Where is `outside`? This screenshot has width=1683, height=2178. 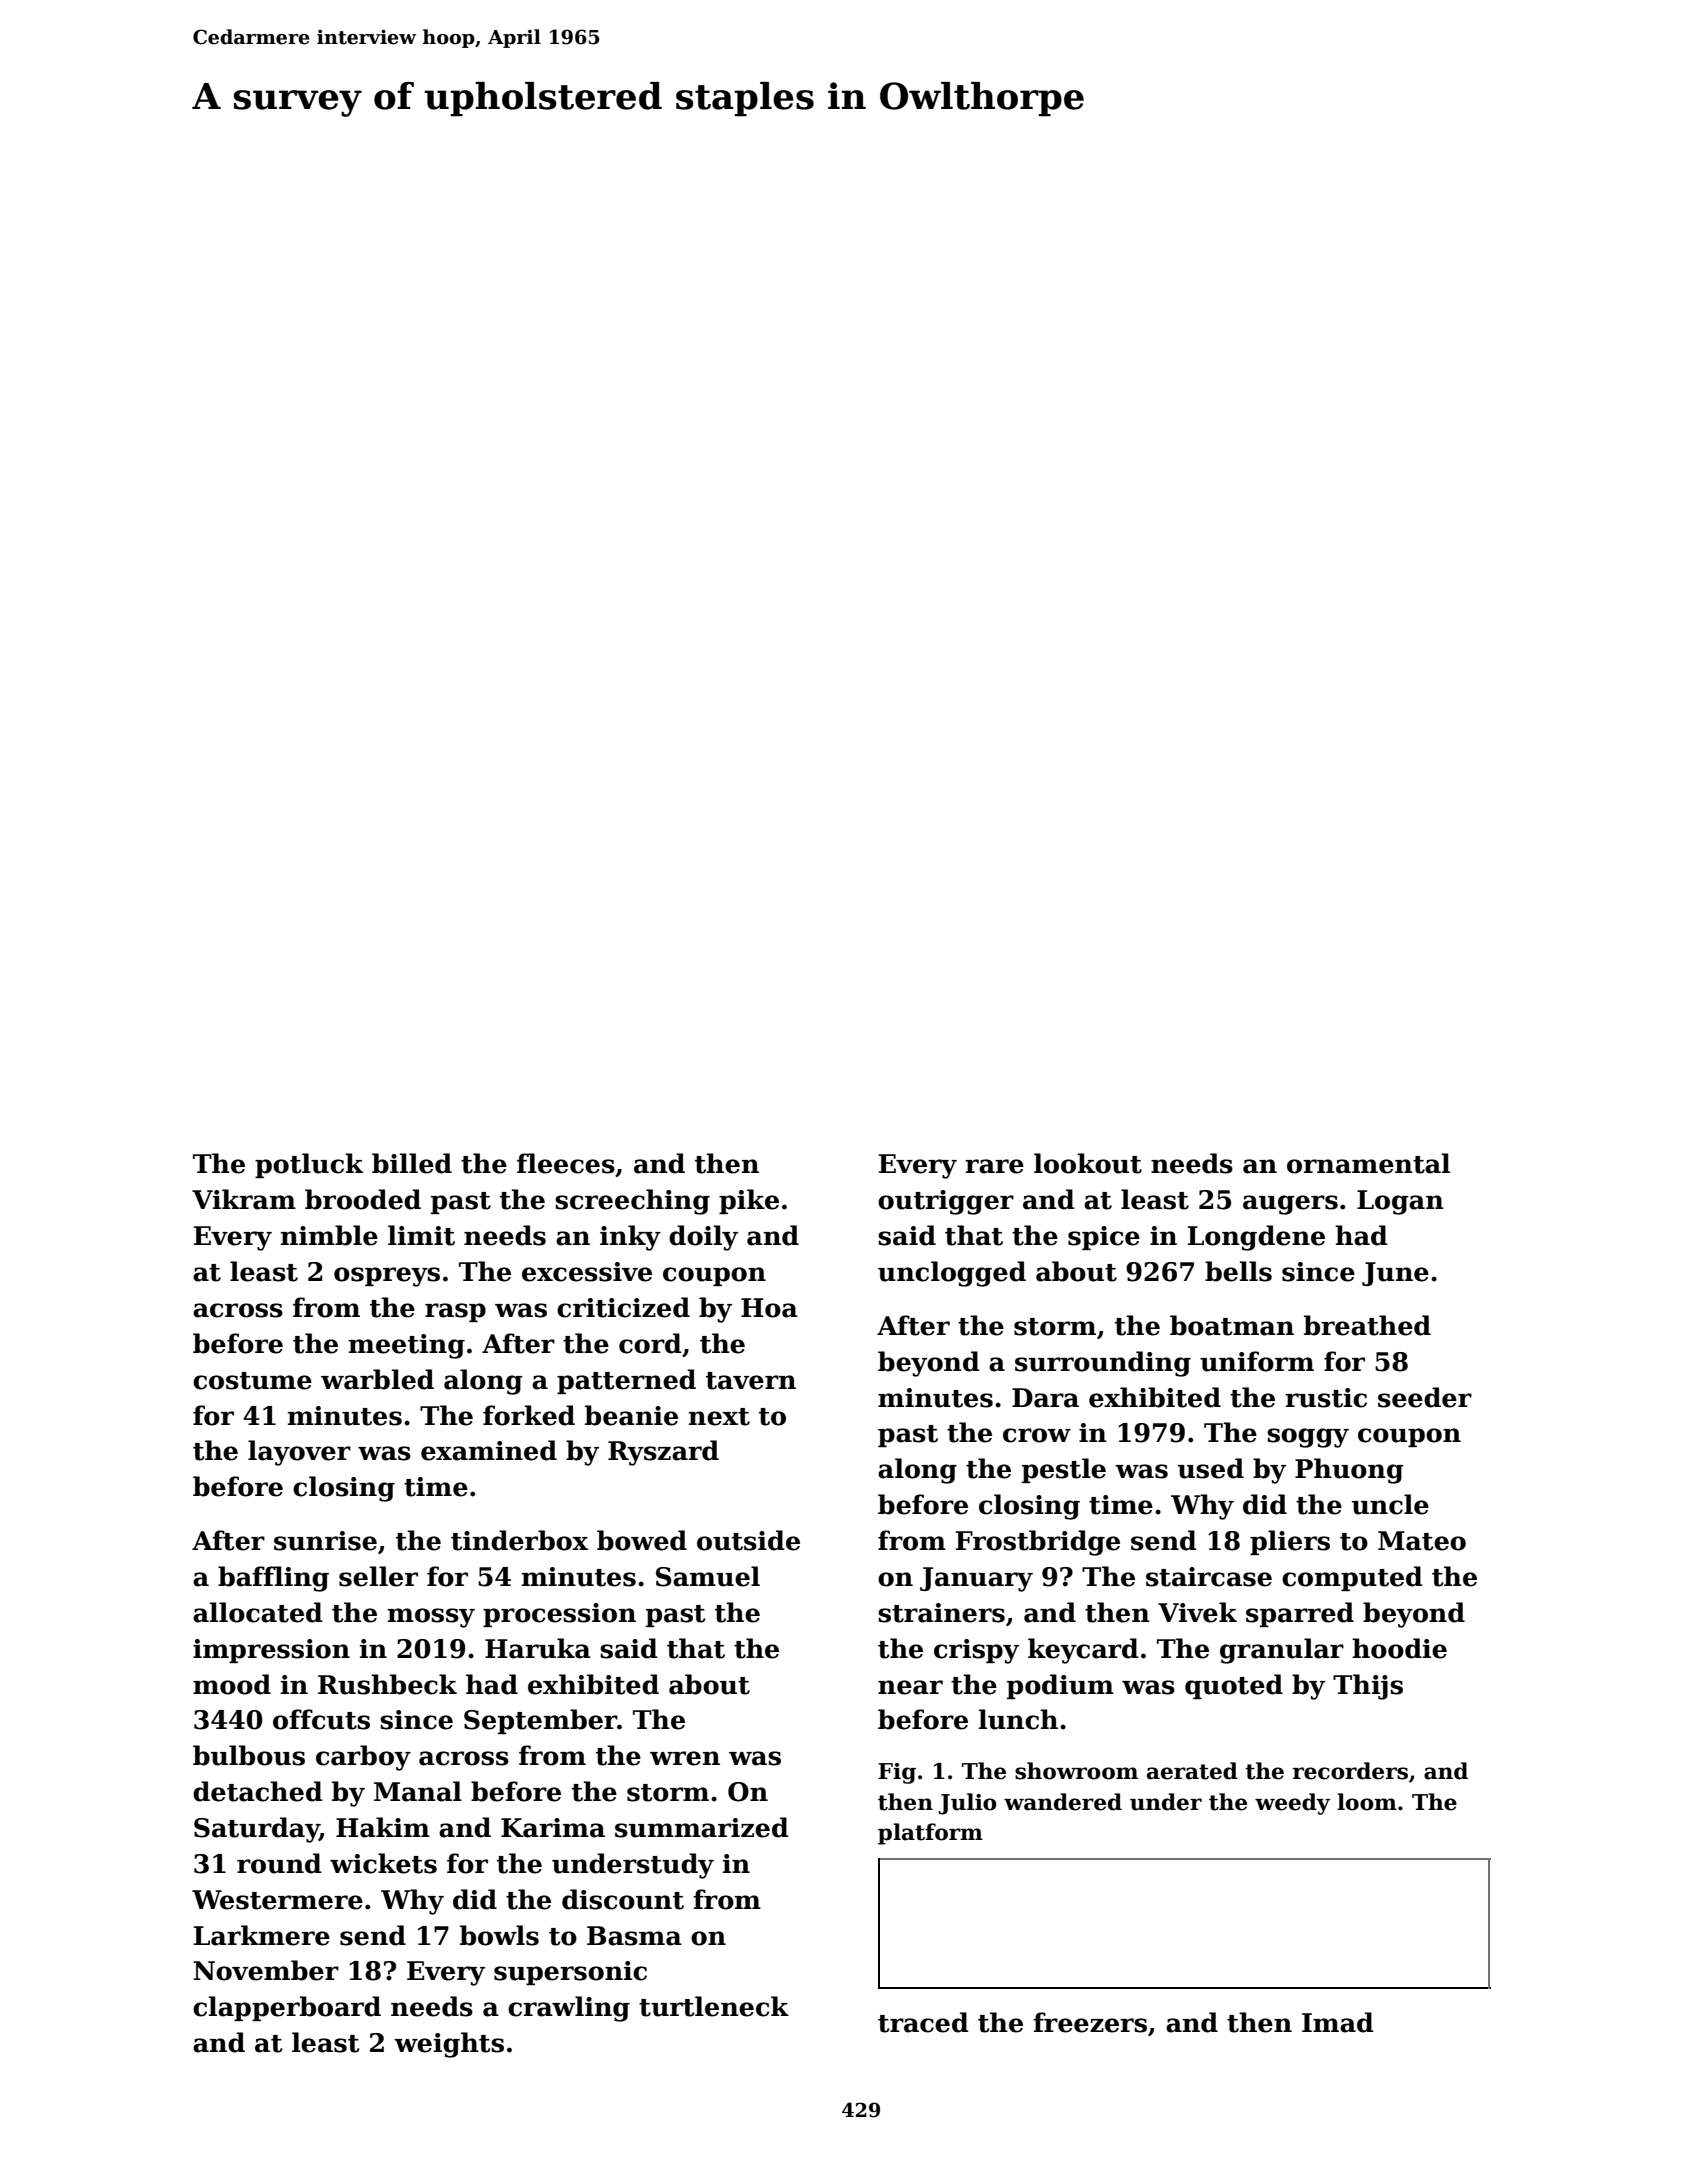
outside is located at coordinates (748, 1540).
